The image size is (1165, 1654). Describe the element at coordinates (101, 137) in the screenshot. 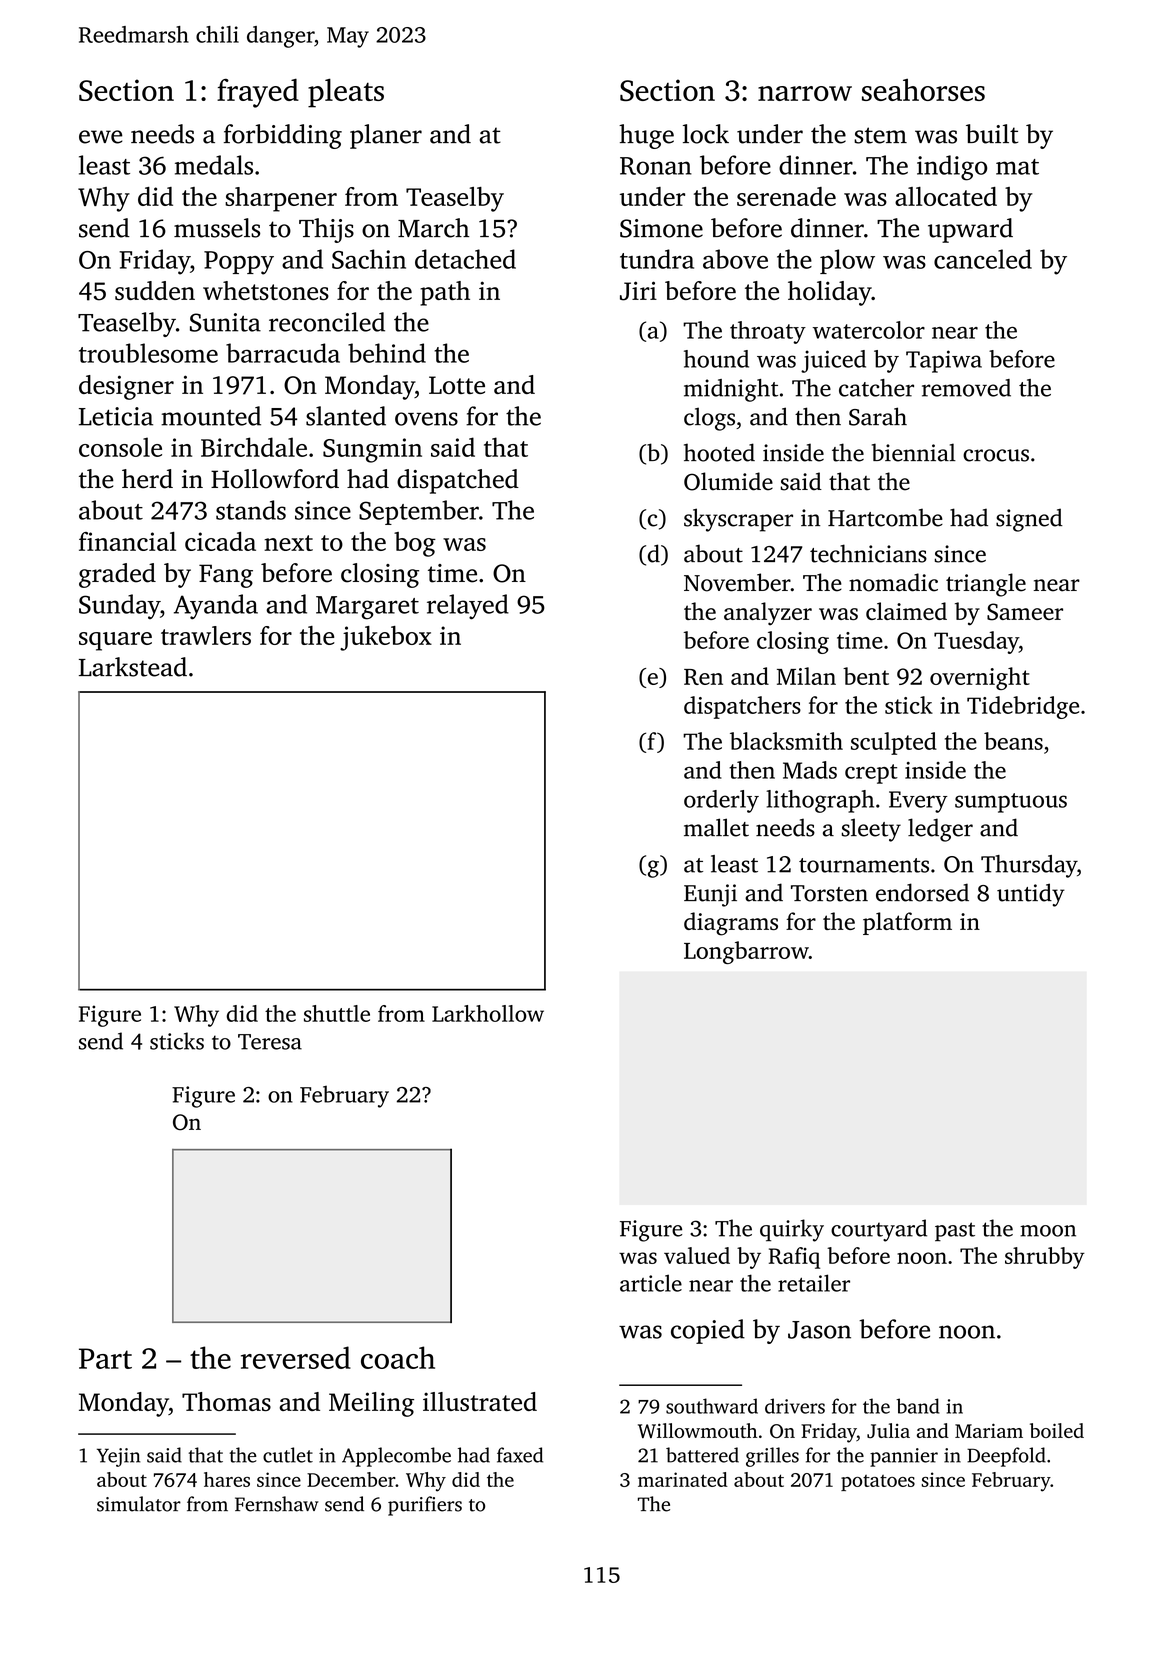

I see `ewe` at that location.
